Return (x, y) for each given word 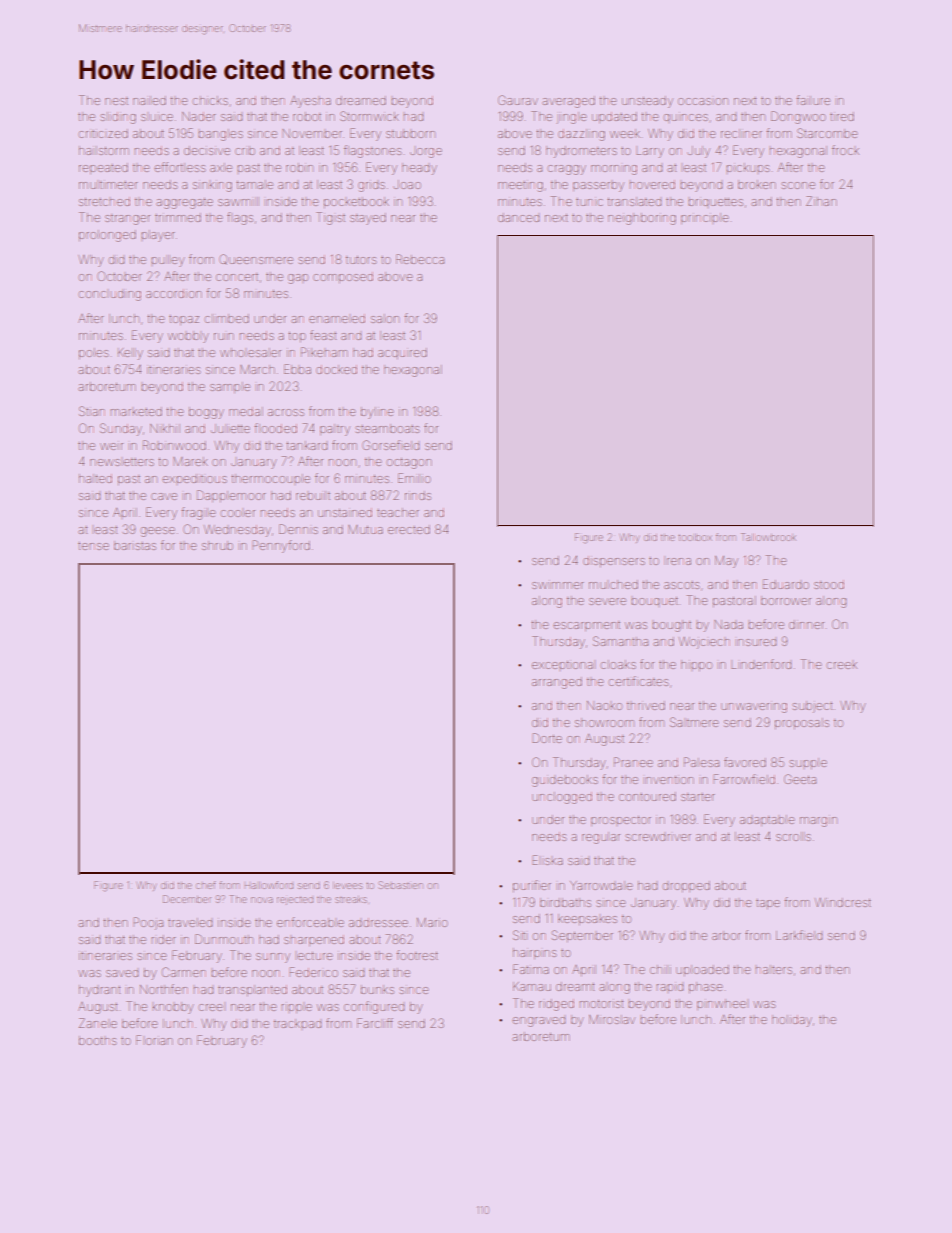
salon (385, 318)
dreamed (361, 100)
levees (347, 885)
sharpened (314, 940)
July (699, 152)
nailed (149, 100)
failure (813, 100)
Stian (92, 411)
